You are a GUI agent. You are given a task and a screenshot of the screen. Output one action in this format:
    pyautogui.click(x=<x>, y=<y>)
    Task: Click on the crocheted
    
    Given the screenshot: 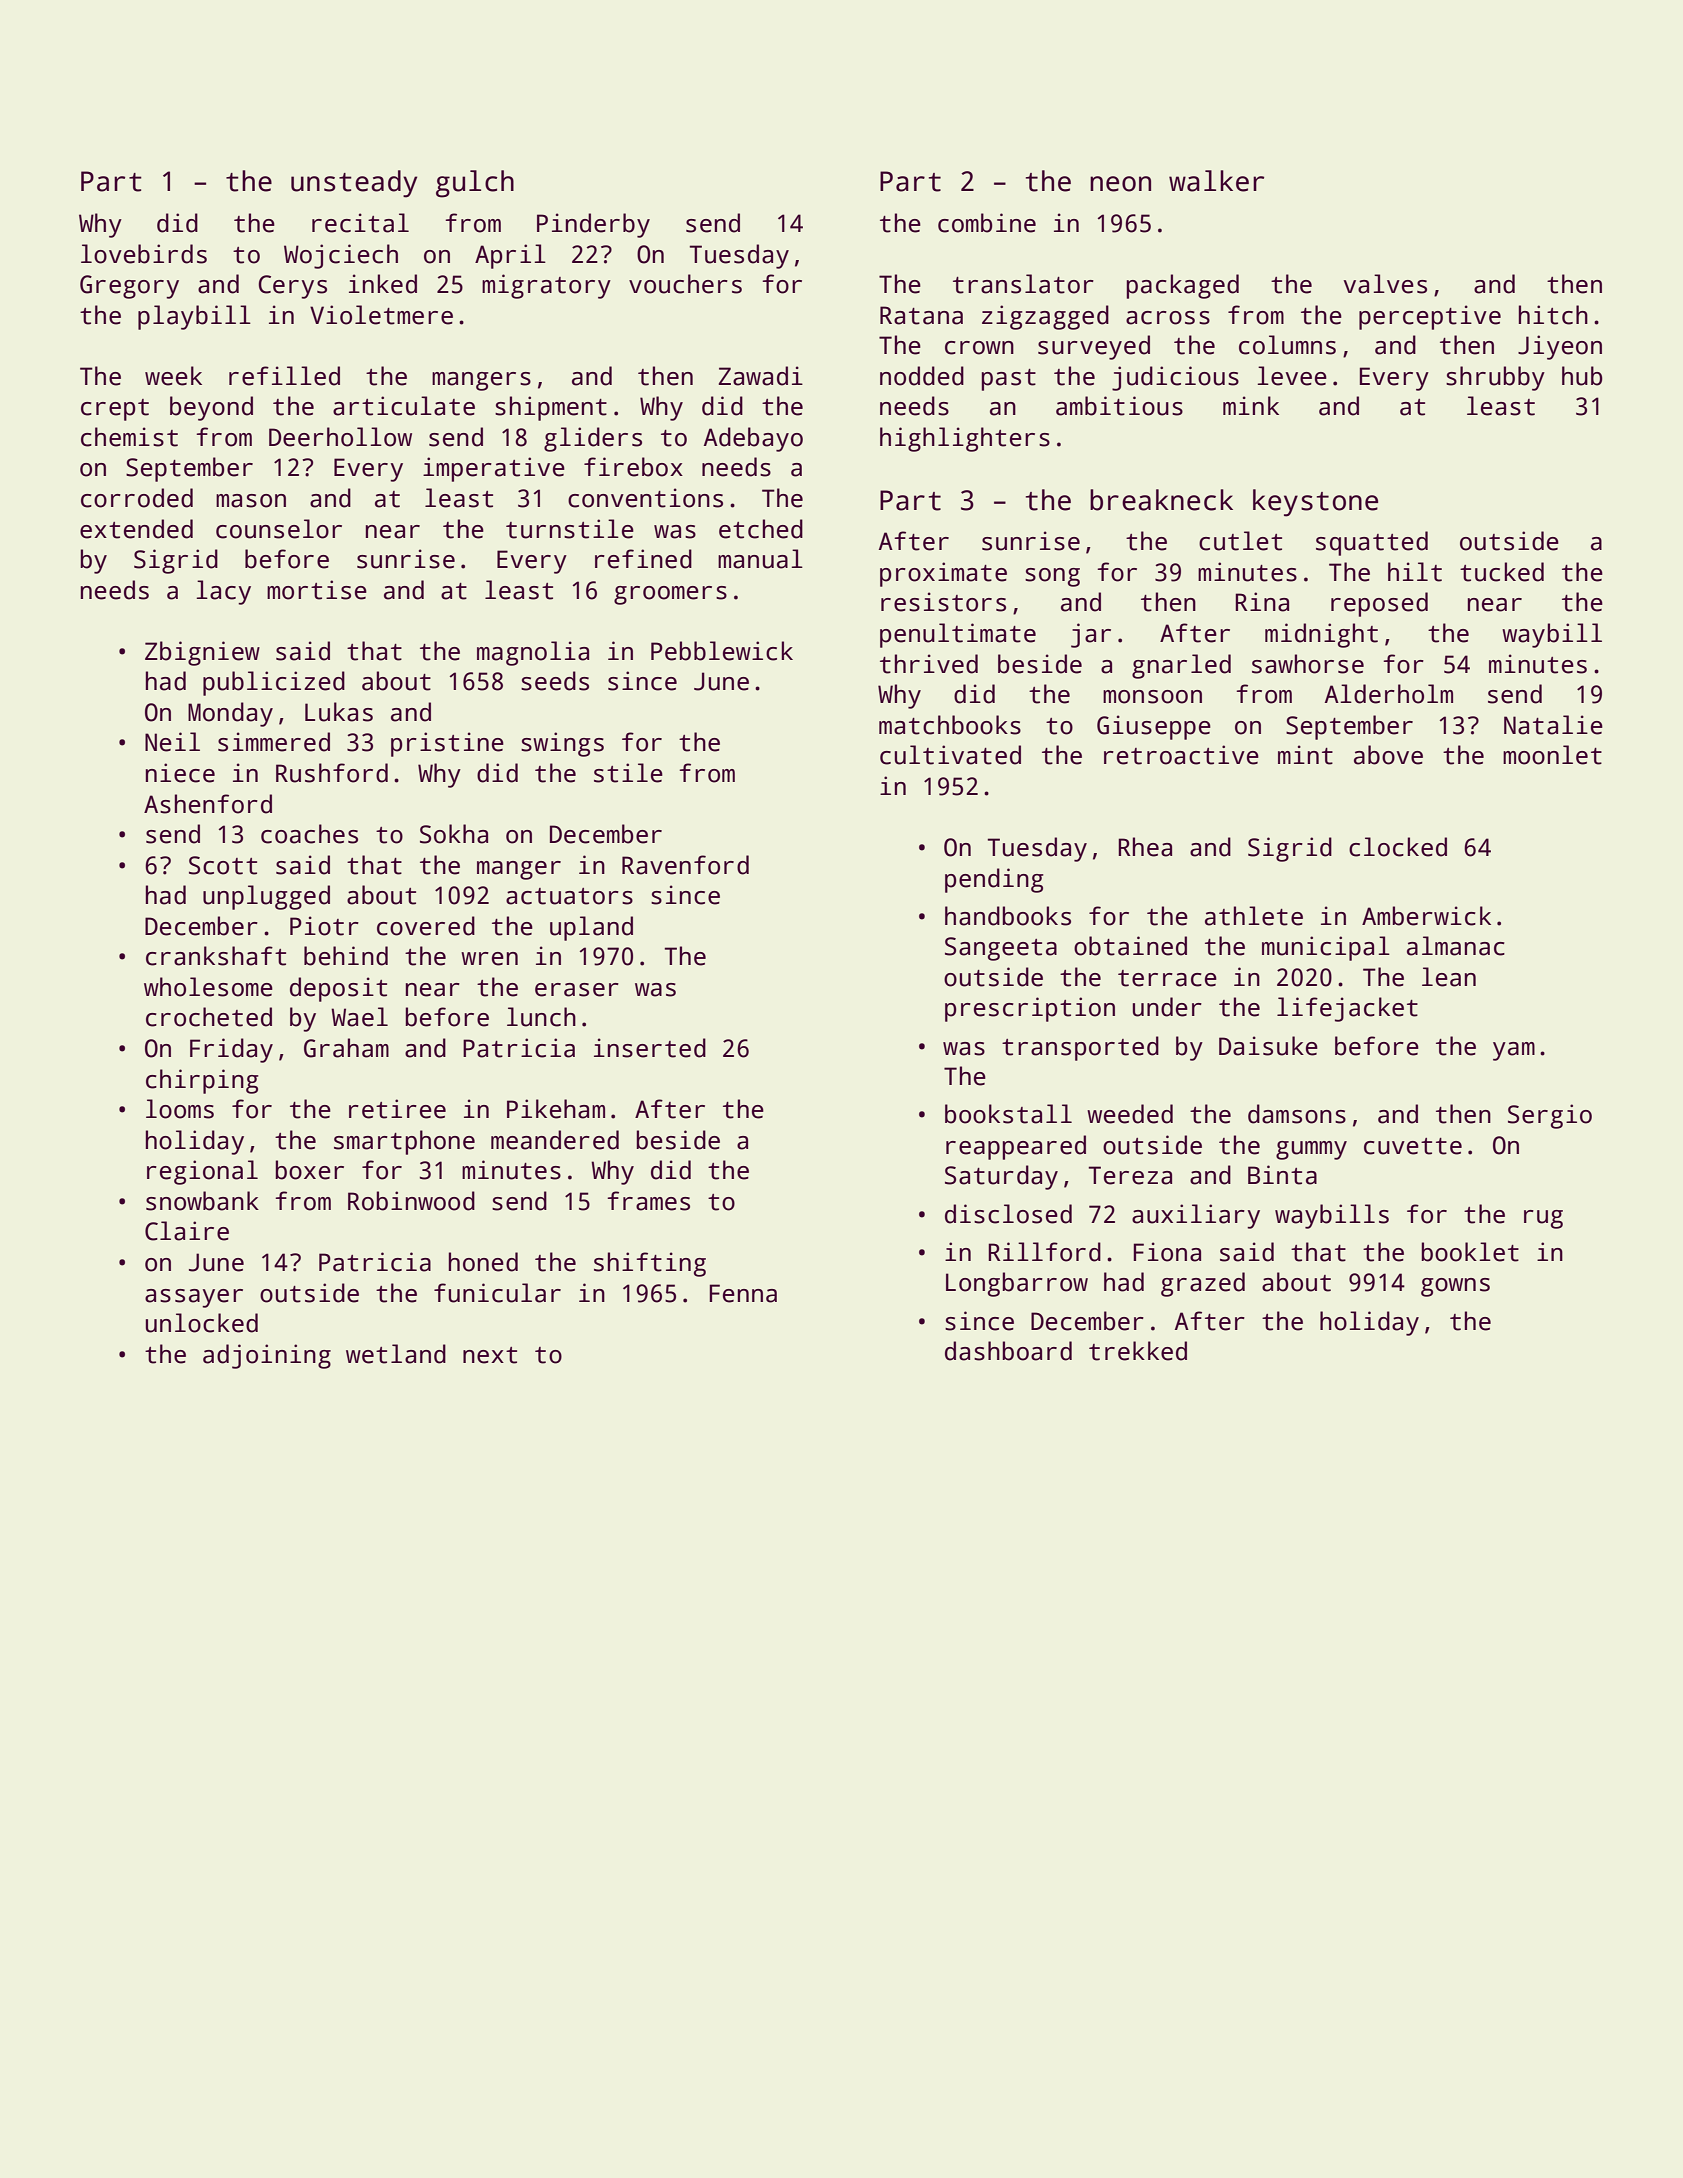 What is the action you would take?
    pyautogui.click(x=209, y=1017)
